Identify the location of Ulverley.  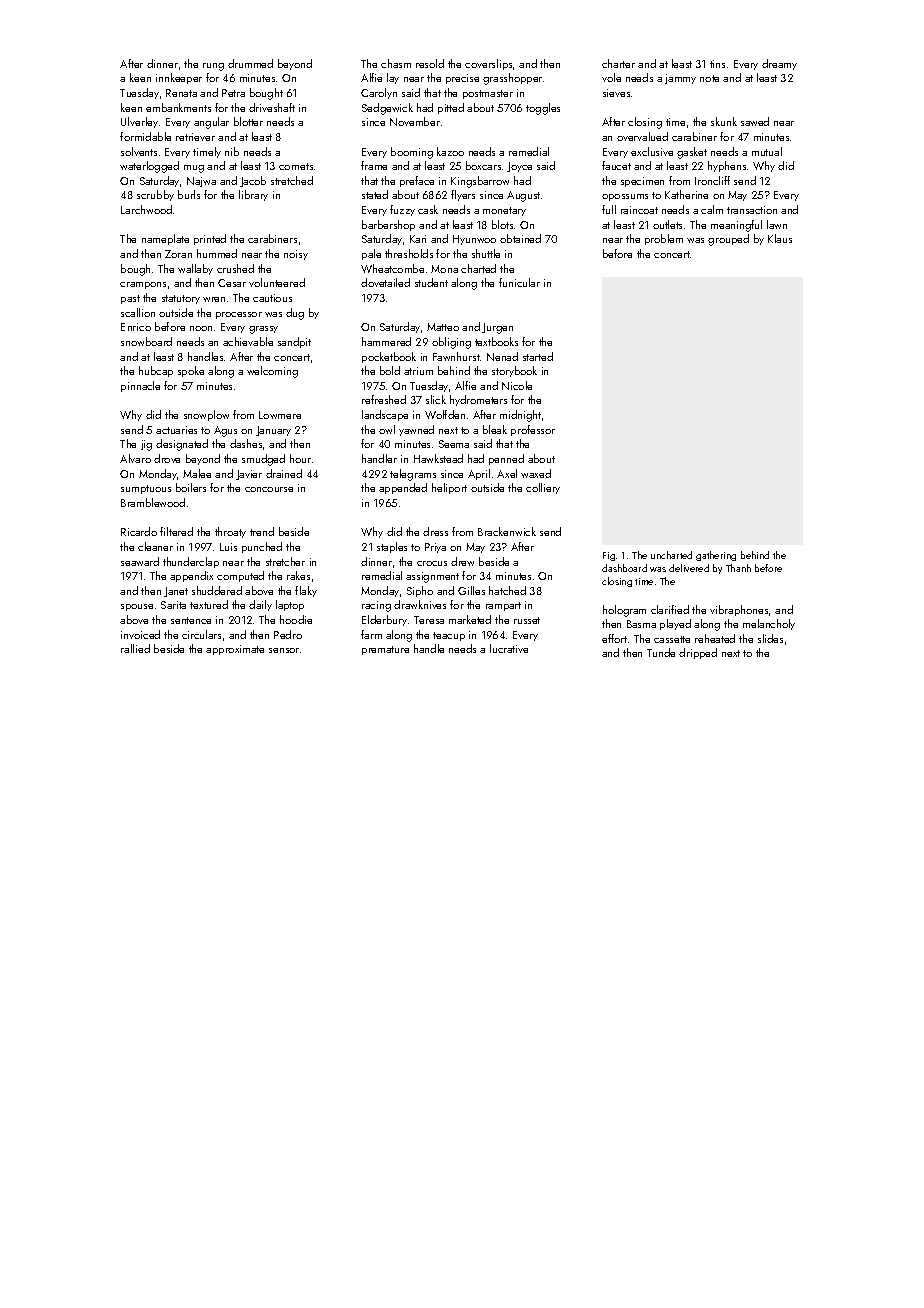
(139, 122).
